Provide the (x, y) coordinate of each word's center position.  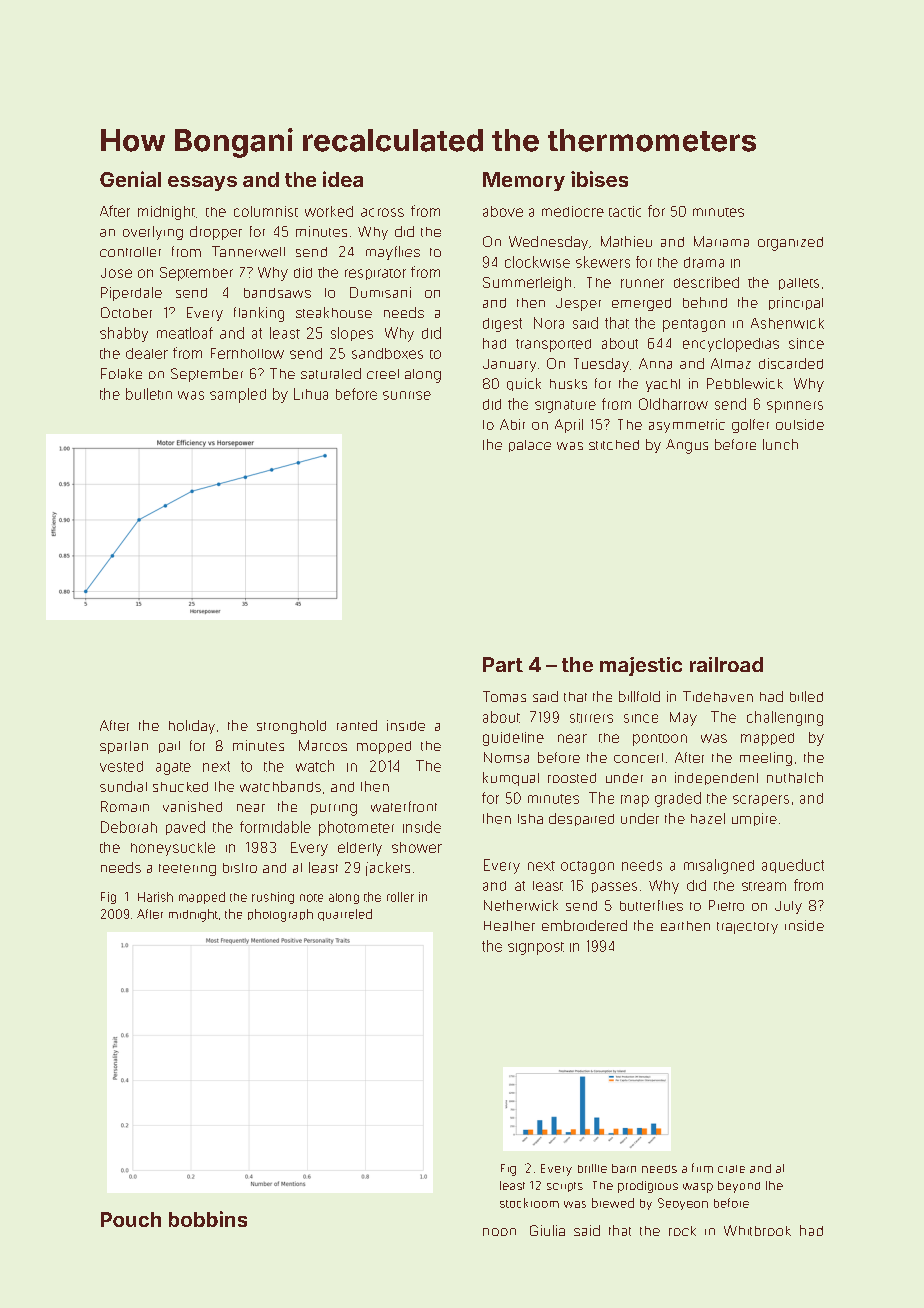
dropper (216, 233)
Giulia (547, 1230)
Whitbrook (757, 1230)
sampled (238, 395)
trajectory (747, 928)
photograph (280, 915)
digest (502, 325)
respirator (375, 274)
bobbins (208, 1219)
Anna (655, 363)
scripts (565, 1187)
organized (790, 244)
